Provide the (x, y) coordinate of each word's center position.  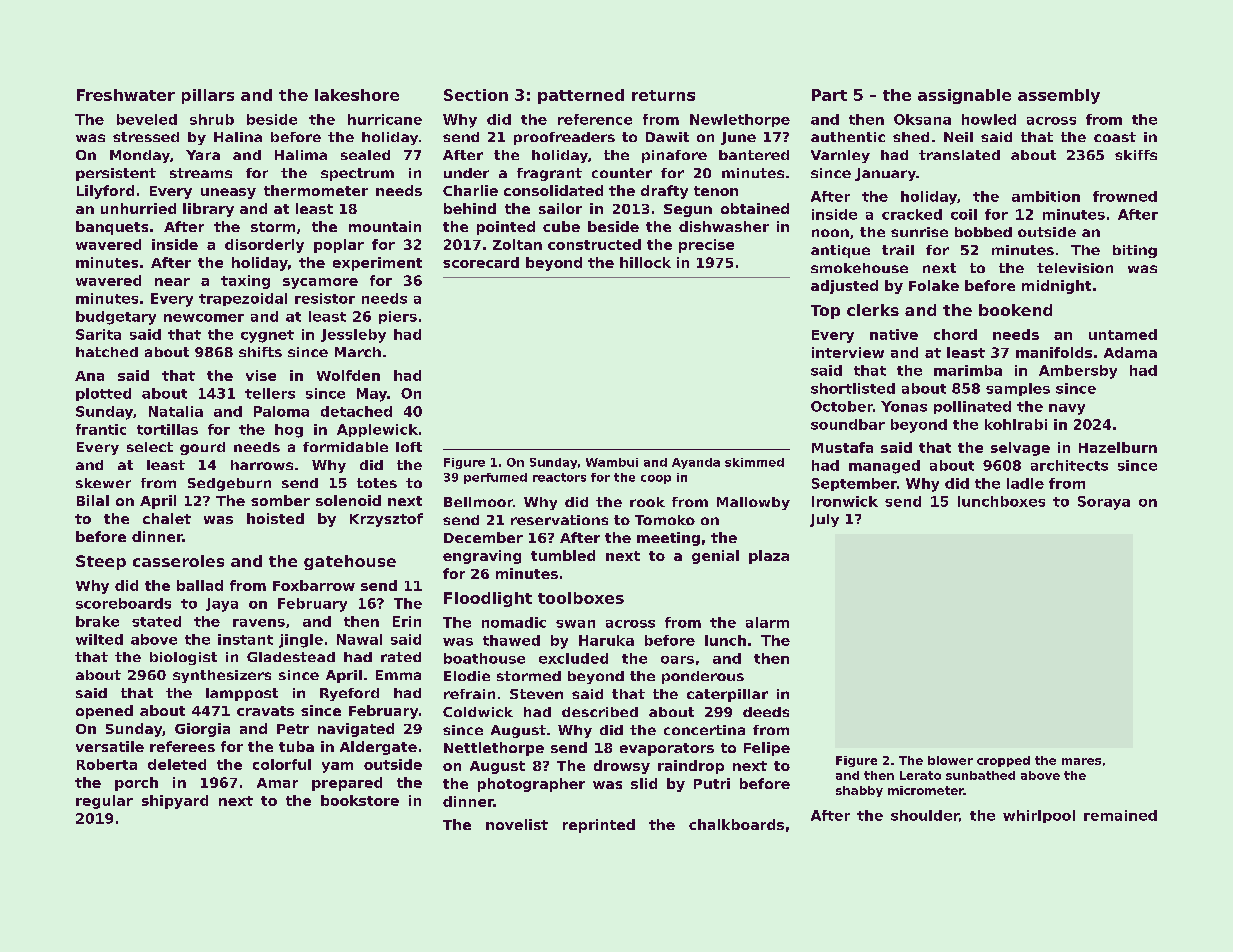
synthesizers (222, 676)
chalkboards (736, 824)
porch (136, 784)
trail (898, 250)
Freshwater (126, 95)
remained (1120, 815)
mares (1081, 761)
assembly (1059, 96)
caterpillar (727, 695)
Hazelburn (1118, 447)
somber (280, 500)
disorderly (264, 246)
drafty (664, 192)
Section (476, 95)
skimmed (754, 462)
